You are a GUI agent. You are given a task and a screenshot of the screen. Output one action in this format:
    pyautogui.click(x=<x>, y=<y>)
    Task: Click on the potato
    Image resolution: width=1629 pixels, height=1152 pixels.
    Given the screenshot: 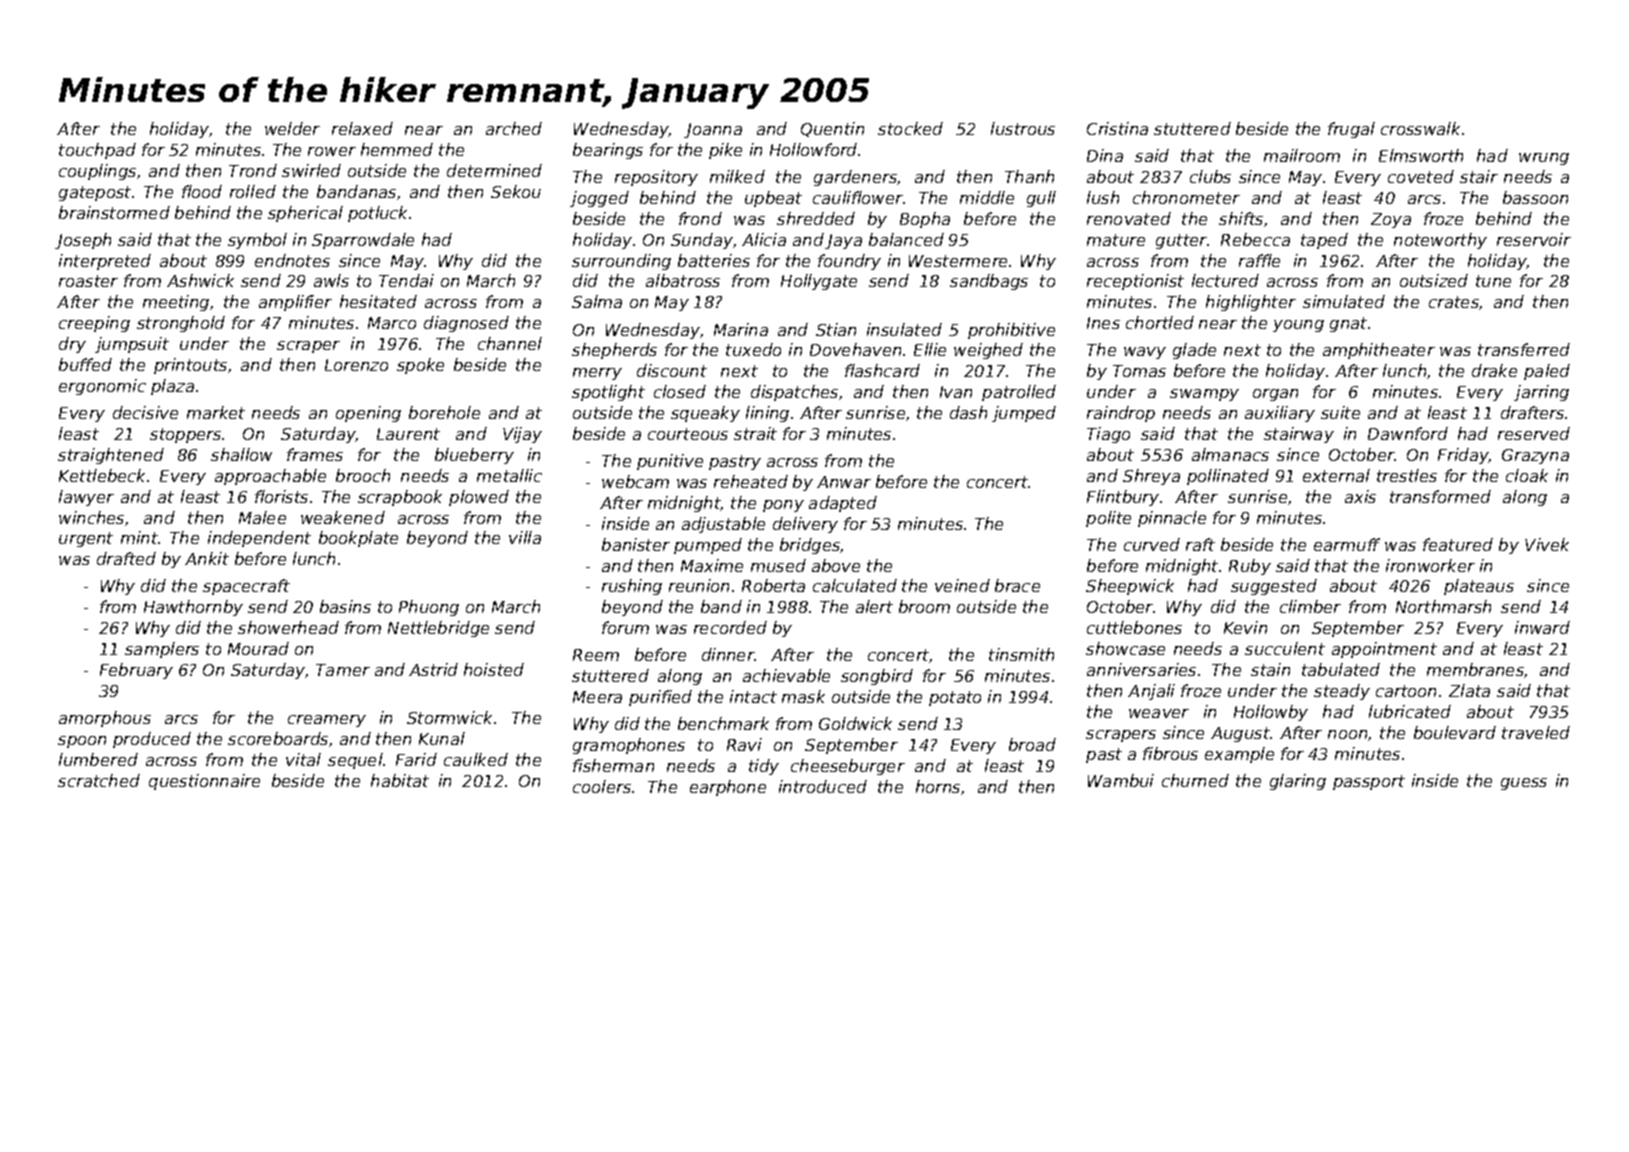 What is the action you would take?
    pyautogui.click(x=955, y=698)
